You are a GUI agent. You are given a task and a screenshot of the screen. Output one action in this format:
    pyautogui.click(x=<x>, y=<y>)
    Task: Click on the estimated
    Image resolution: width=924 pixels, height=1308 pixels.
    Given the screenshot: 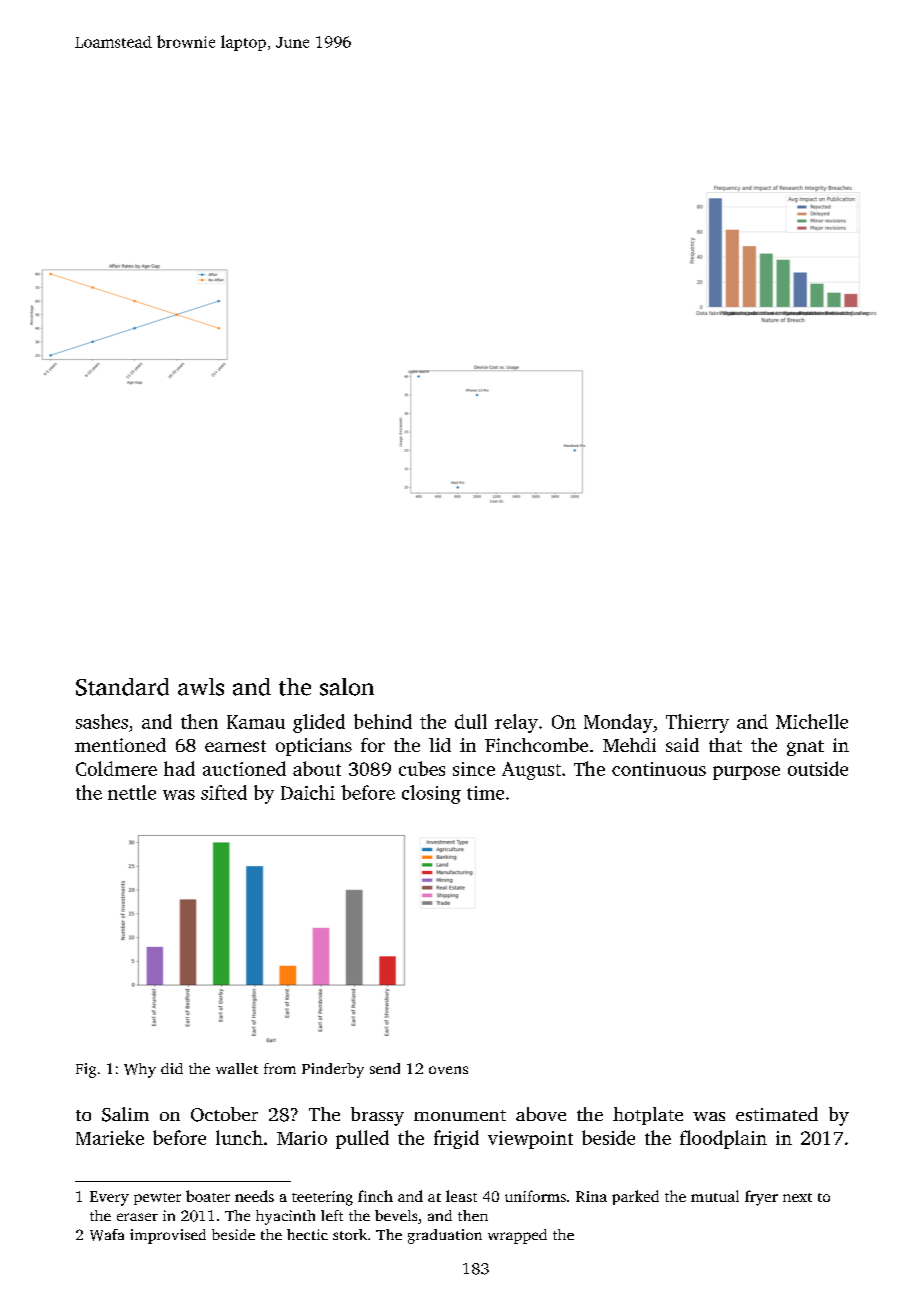 What is the action you would take?
    pyautogui.click(x=777, y=1114)
